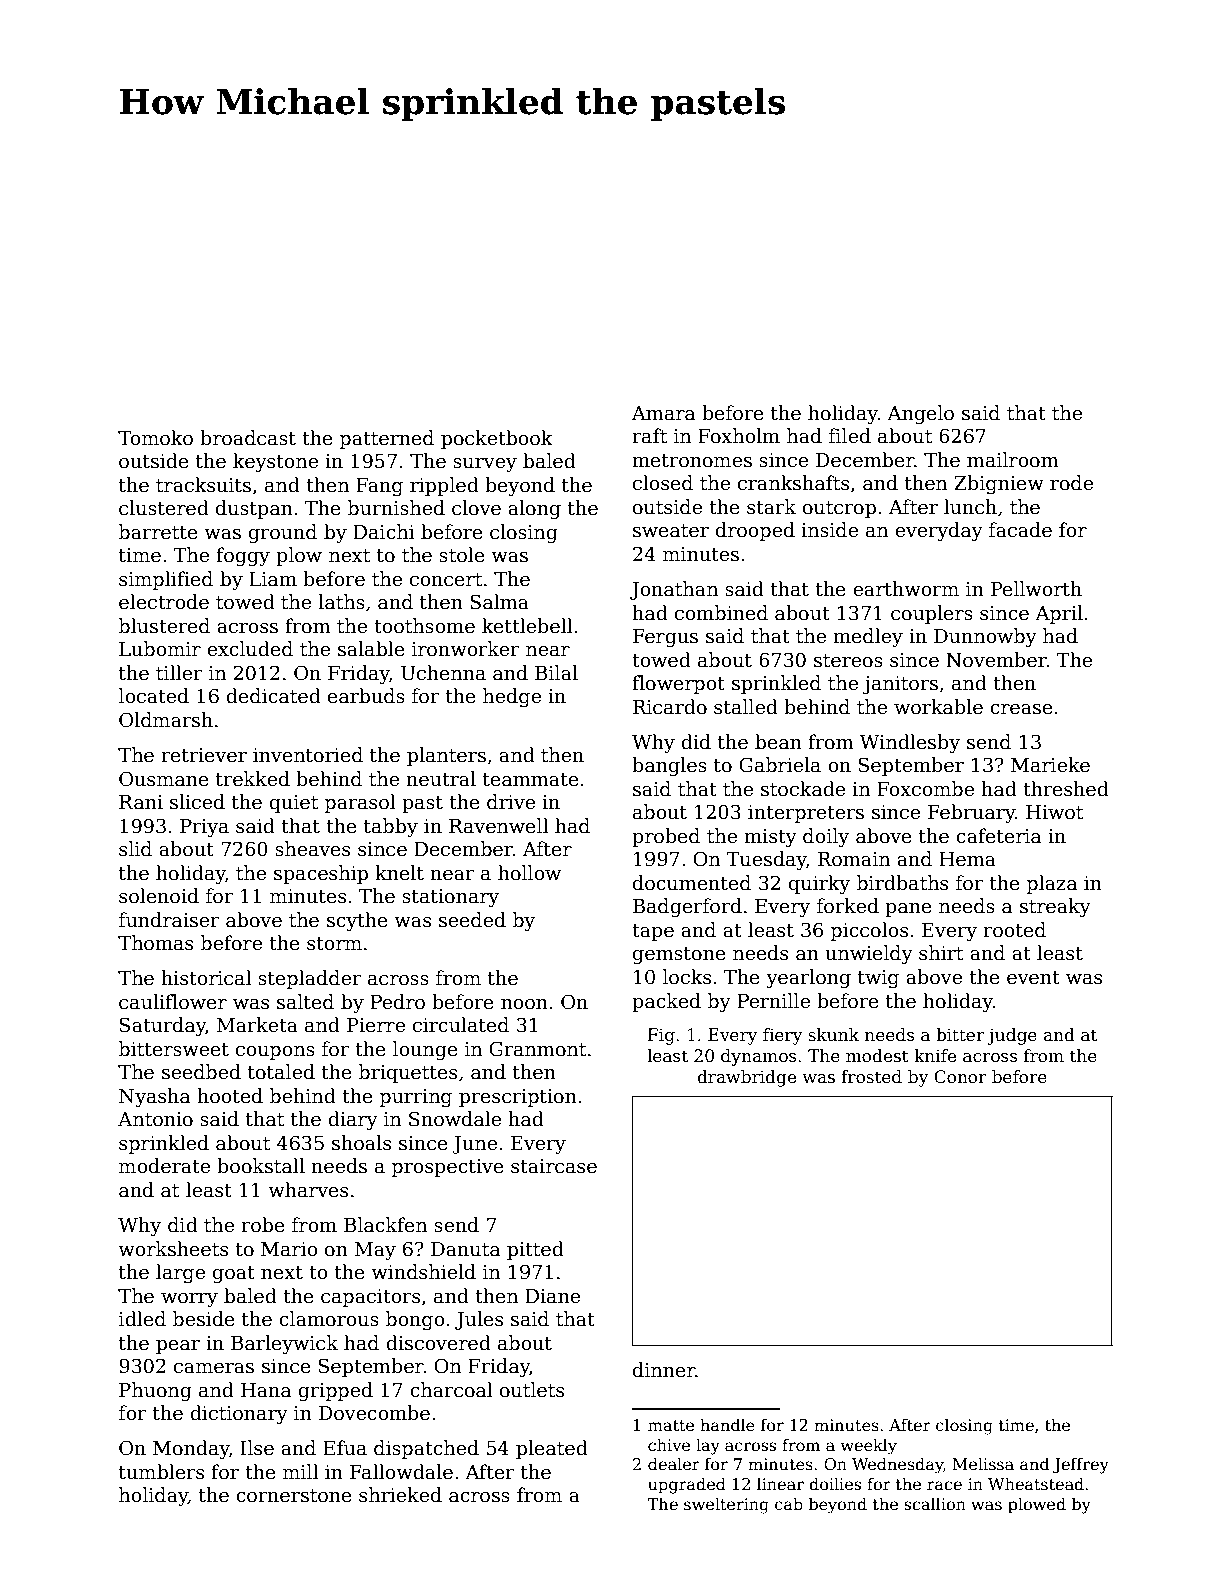 The image size is (1231, 1593). What do you see at coordinates (960, 1077) in the page?
I see `Conor` at bounding box center [960, 1077].
